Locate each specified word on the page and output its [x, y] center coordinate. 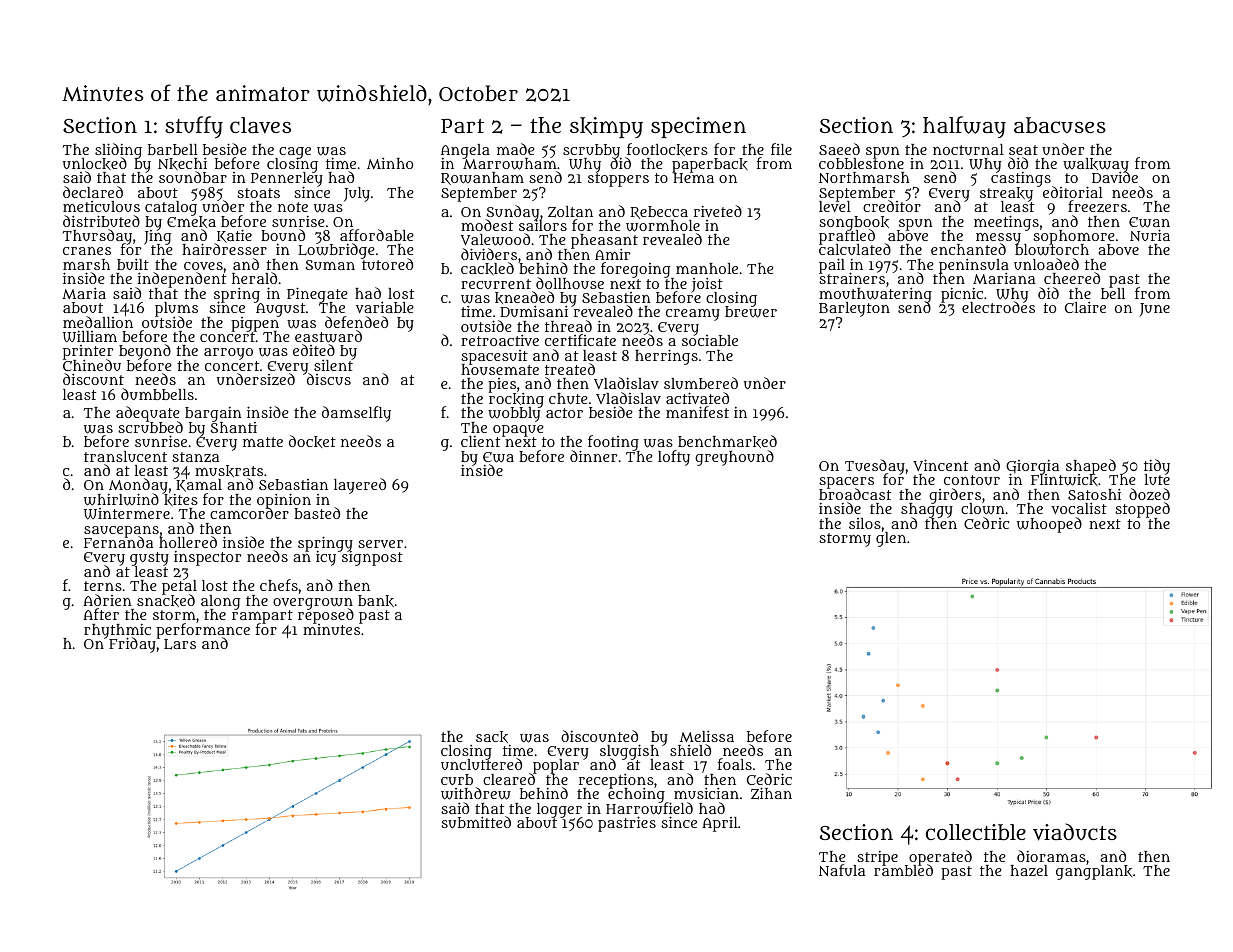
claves [260, 125]
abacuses [1060, 125]
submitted [476, 822]
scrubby [591, 151]
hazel [1029, 870]
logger [560, 810]
